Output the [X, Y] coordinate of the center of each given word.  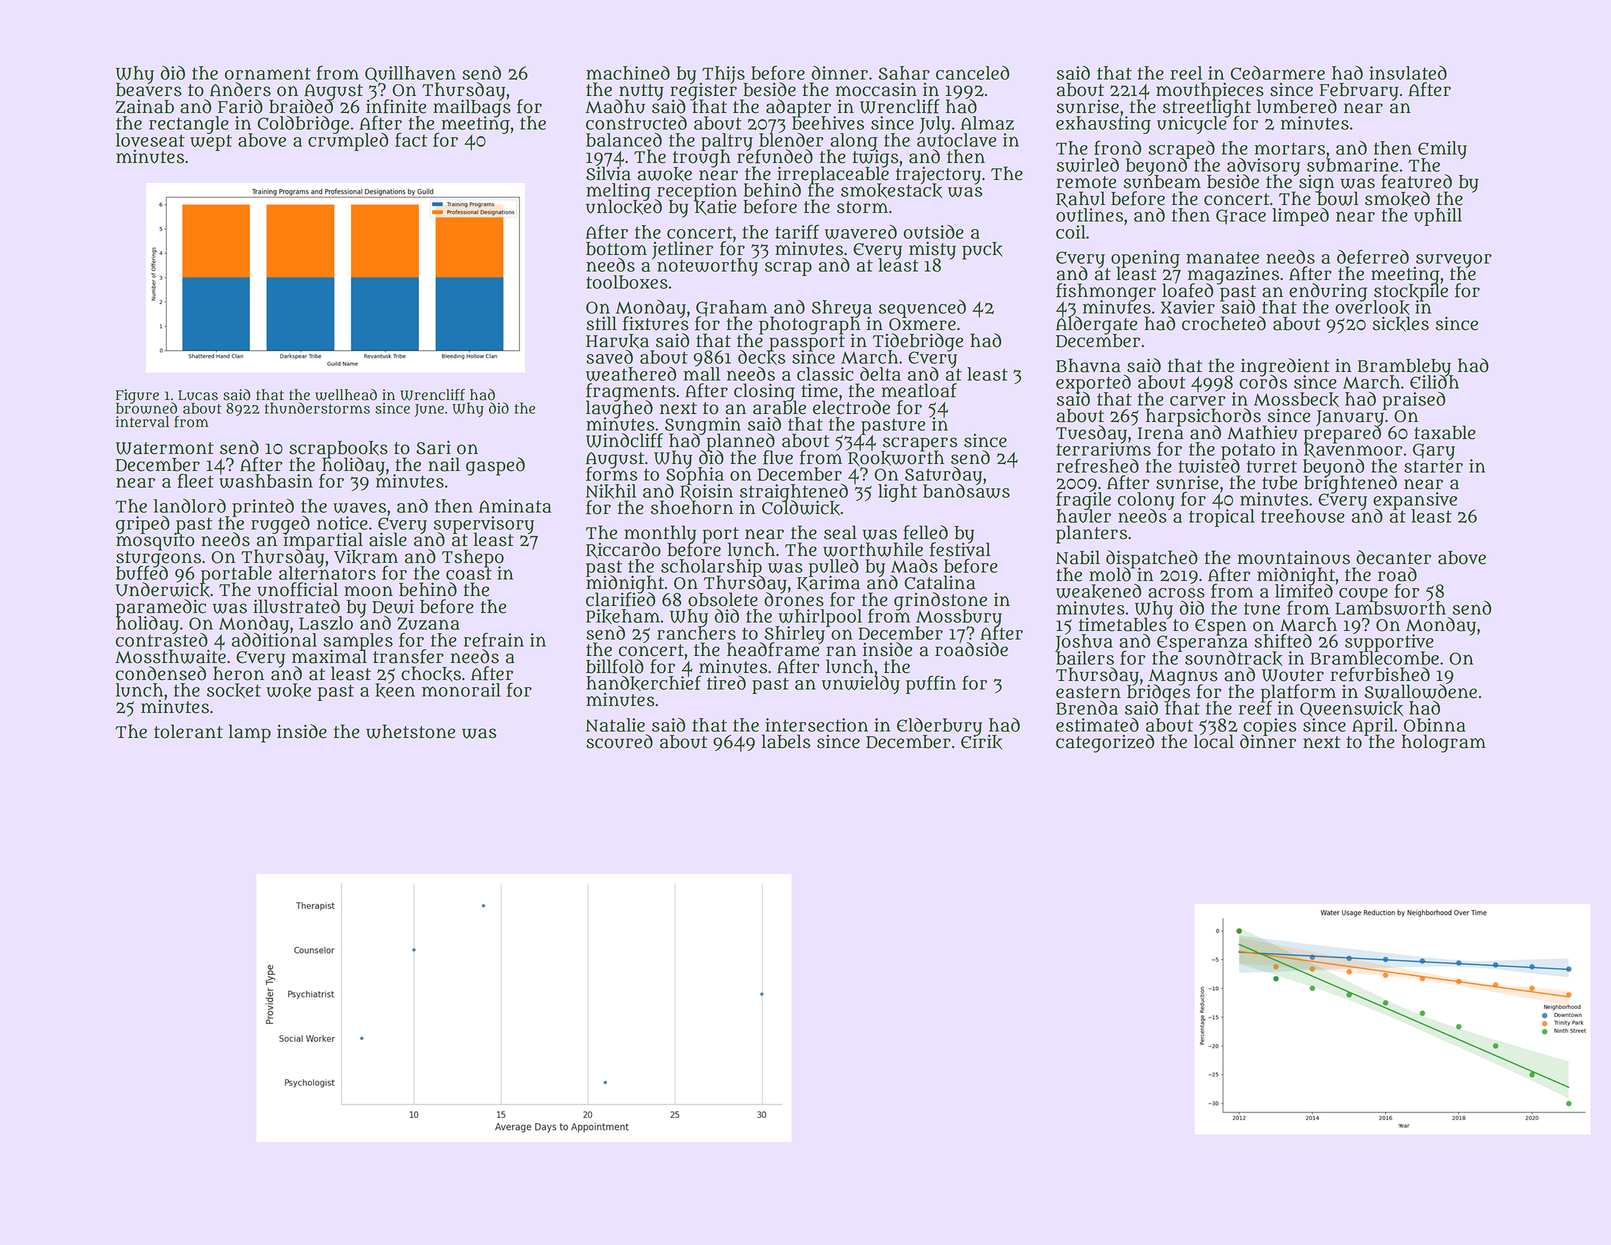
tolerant [188, 731]
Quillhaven [410, 74]
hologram [1444, 743]
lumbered [1297, 106]
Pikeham [623, 616]
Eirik [981, 742]
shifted [1283, 640]
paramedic [161, 607]
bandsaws [966, 491]
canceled [972, 73]
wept [211, 142]
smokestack [891, 191]
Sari [433, 447]
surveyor [1454, 260]
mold [1111, 575]
